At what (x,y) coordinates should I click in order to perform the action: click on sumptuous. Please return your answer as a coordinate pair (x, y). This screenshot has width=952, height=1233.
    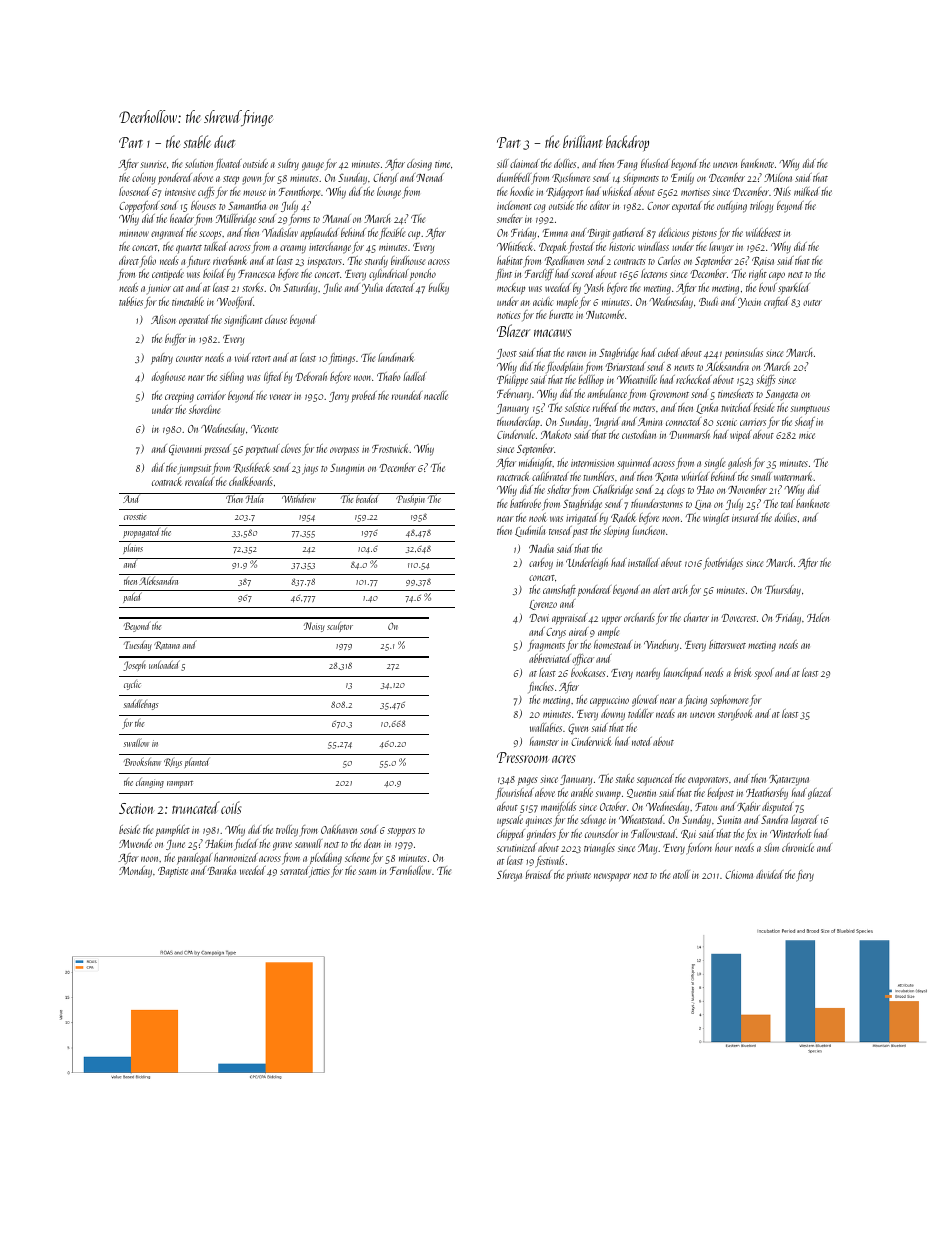
    Looking at the image, I should click on (810, 410).
